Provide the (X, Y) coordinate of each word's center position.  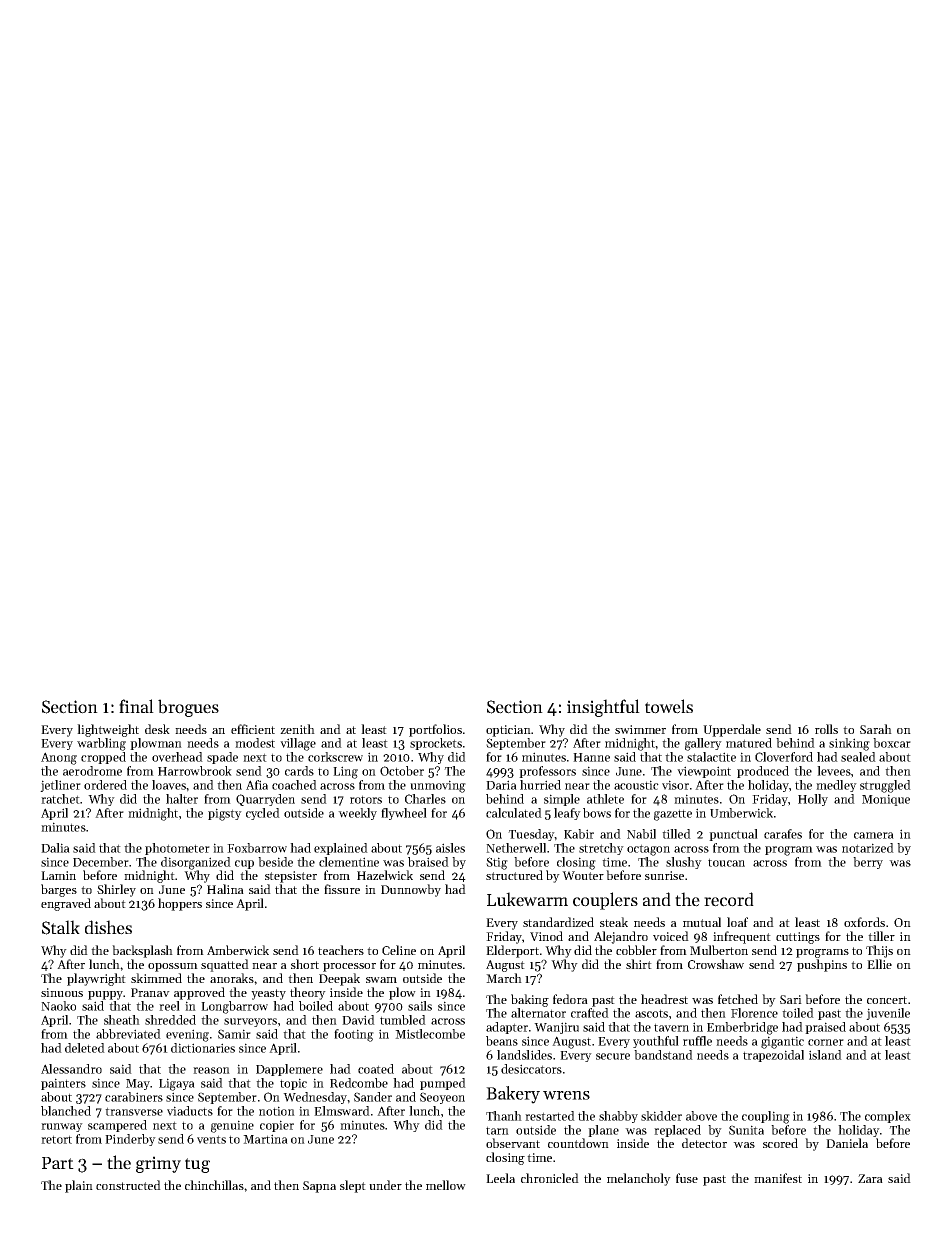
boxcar (892, 743)
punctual (733, 835)
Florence (754, 1013)
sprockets (436, 744)
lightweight (108, 730)
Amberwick (238, 950)
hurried (540, 785)
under (385, 1185)
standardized (558, 922)
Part (58, 1163)
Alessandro (71, 1069)
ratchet (60, 799)
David (358, 1020)
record (729, 899)
